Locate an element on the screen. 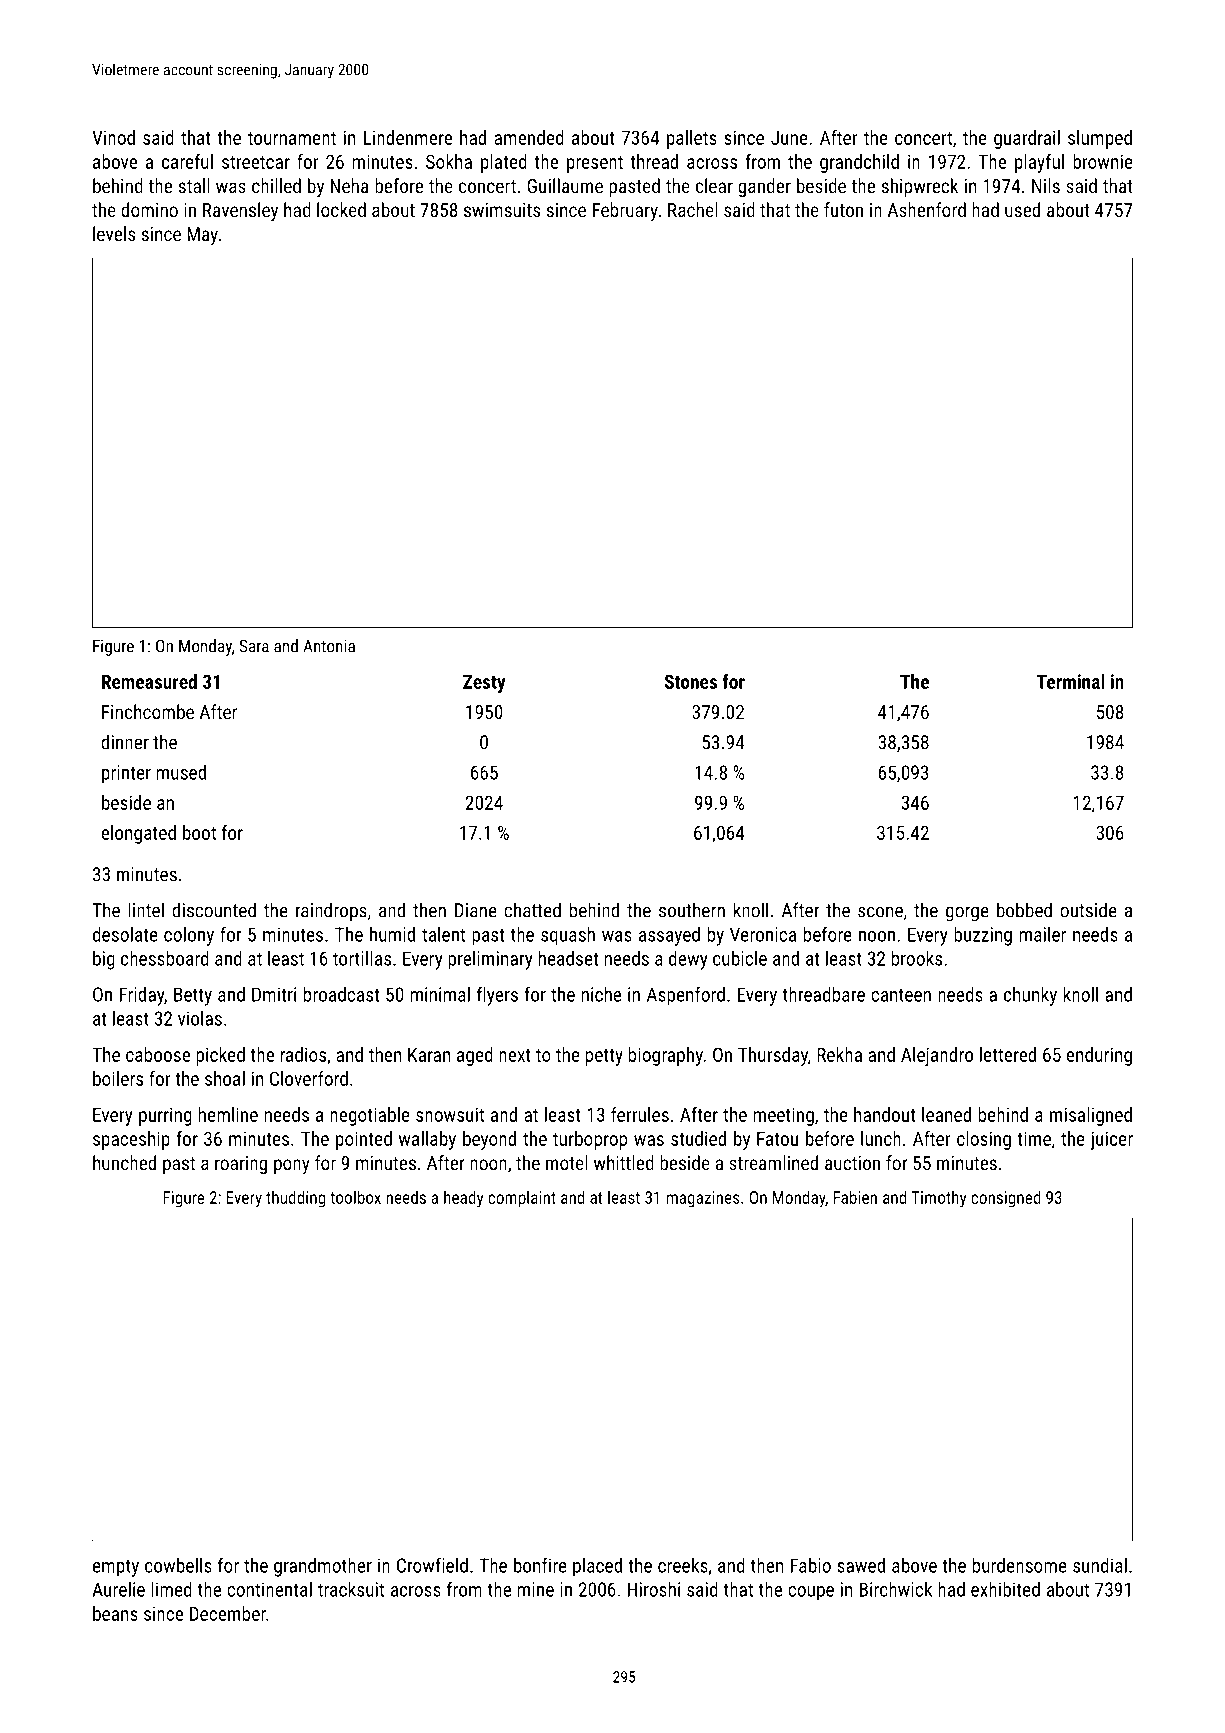 The height and width of the screenshot is (1733, 1225). Birchwick is located at coordinates (895, 1589).
